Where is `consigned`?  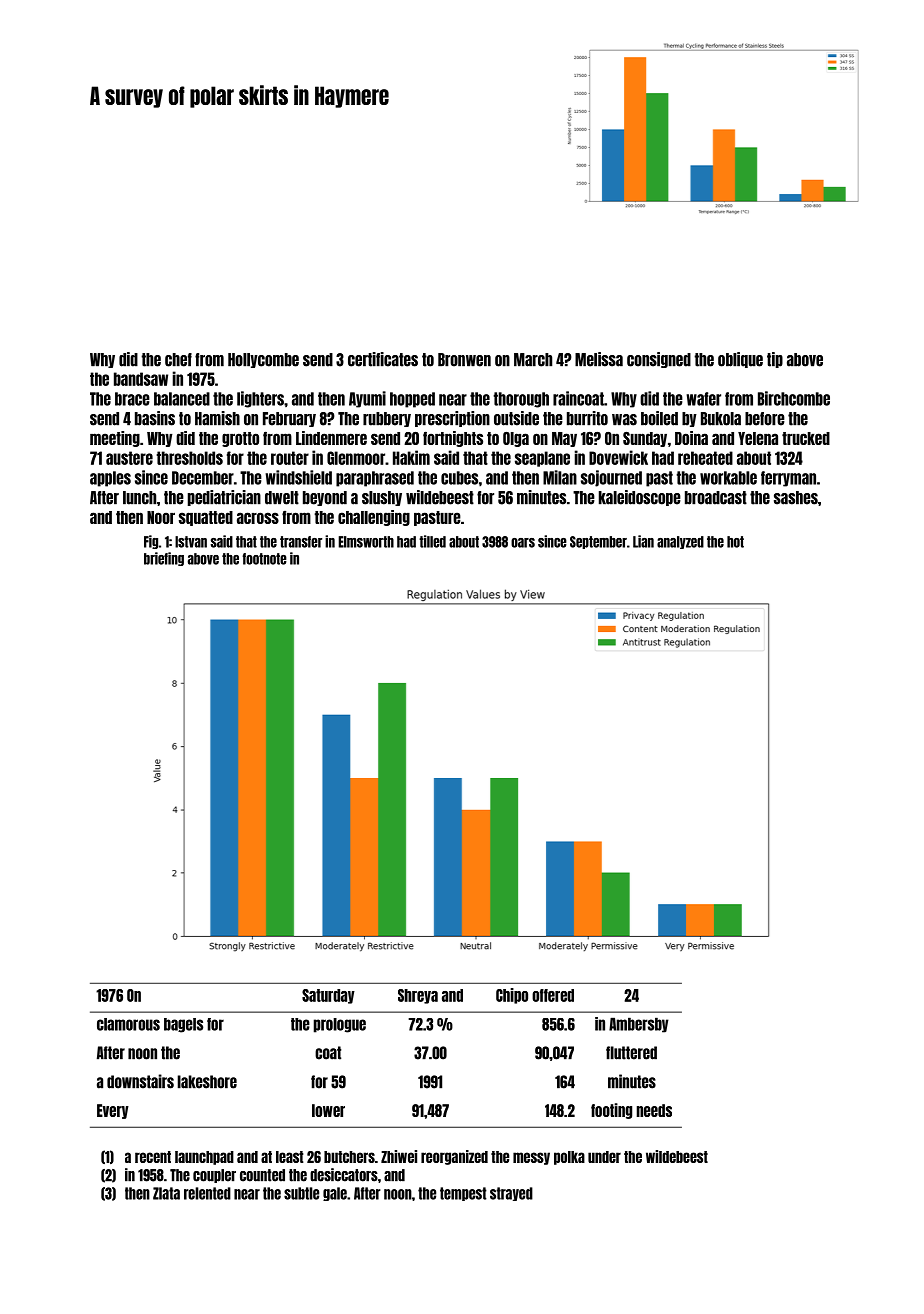 consigned is located at coordinates (659, 360).
